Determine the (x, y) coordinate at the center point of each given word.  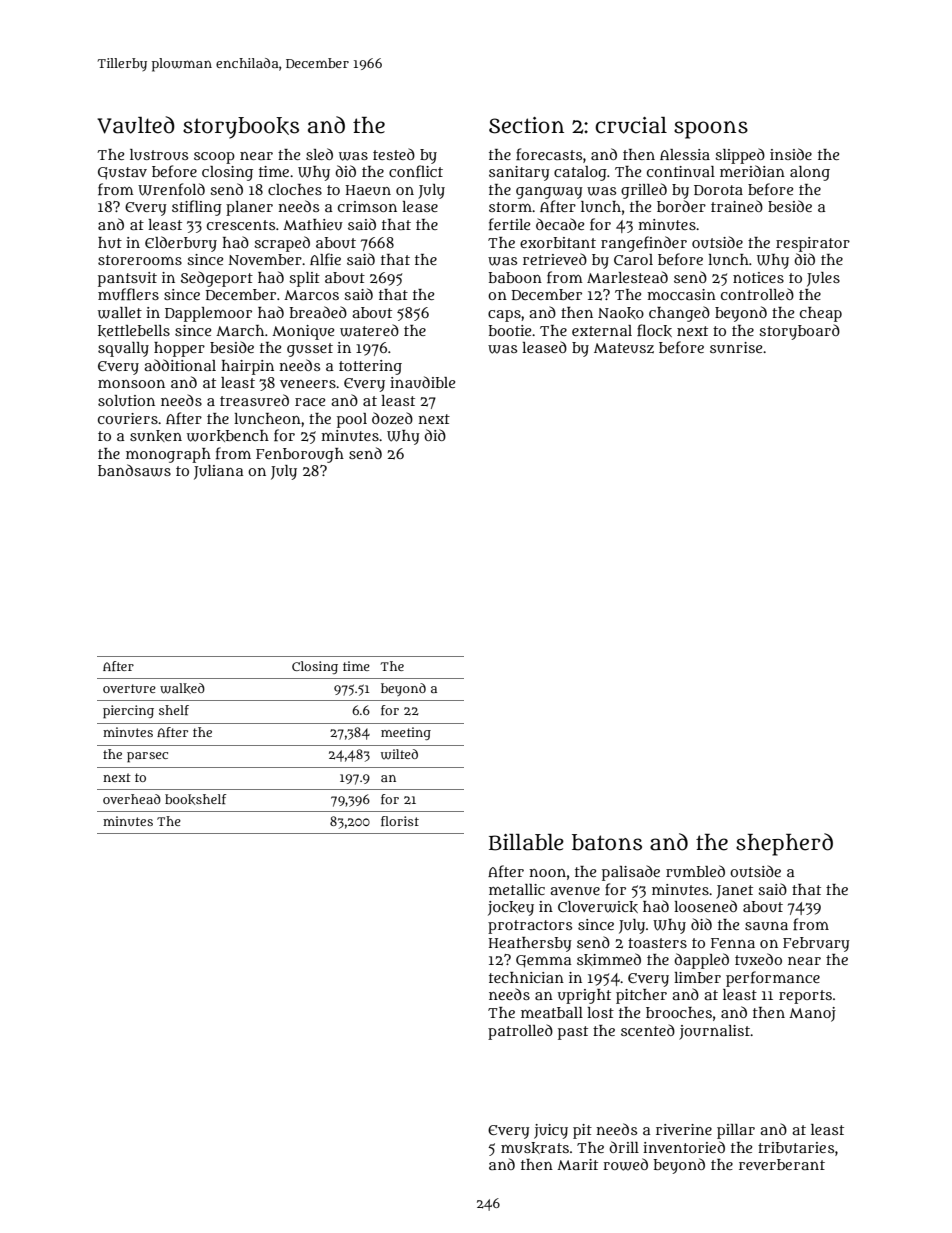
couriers (128, 418)
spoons (711, 130)
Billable (526, 842)
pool (352, 420)
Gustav (122, 173)
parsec (147, 757)
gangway (549, 193)
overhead (132, 799)
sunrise (736, 347)
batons (607, 842)
